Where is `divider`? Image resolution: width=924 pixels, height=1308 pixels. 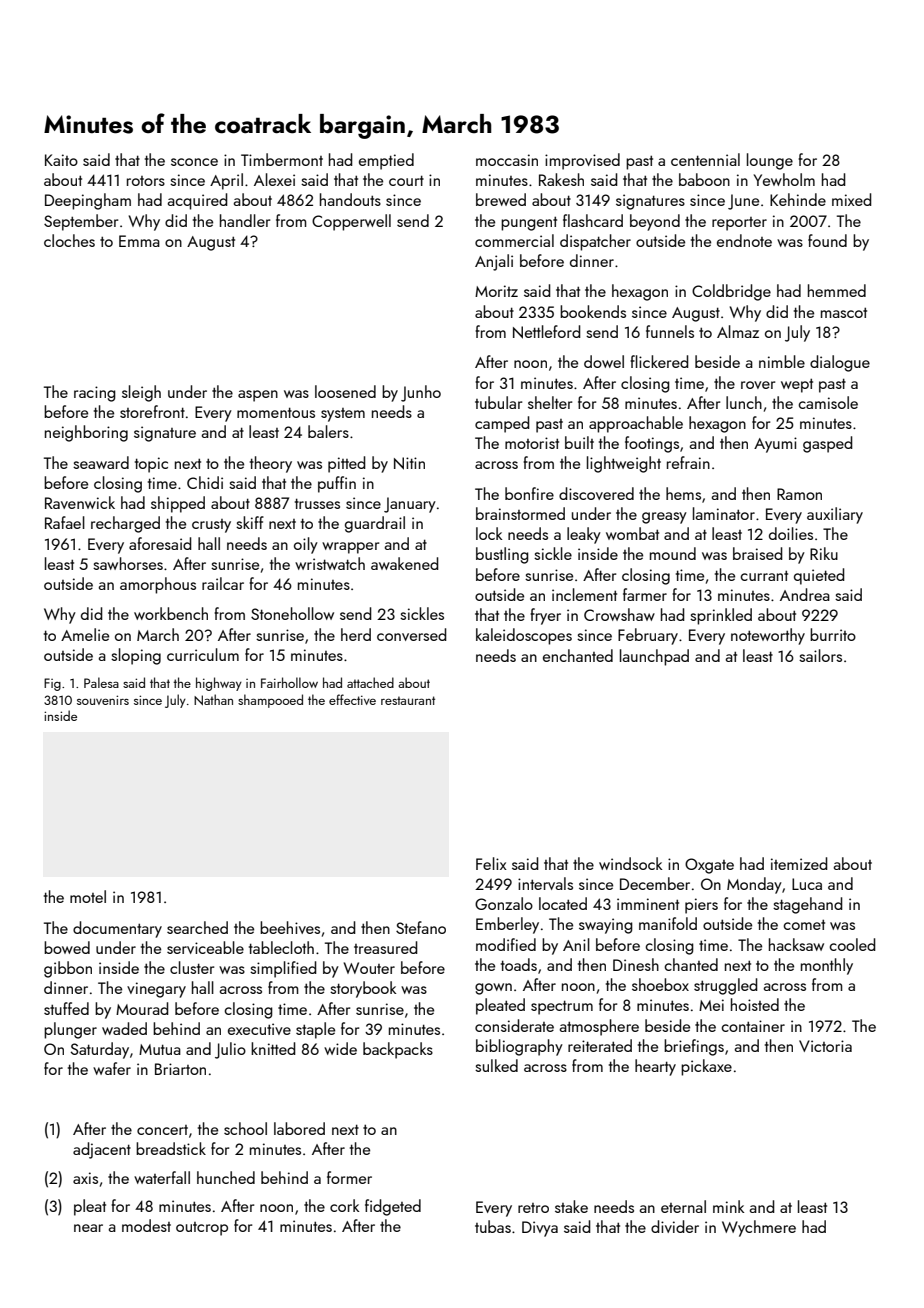
divider is located at coordinates (675, 1226).
